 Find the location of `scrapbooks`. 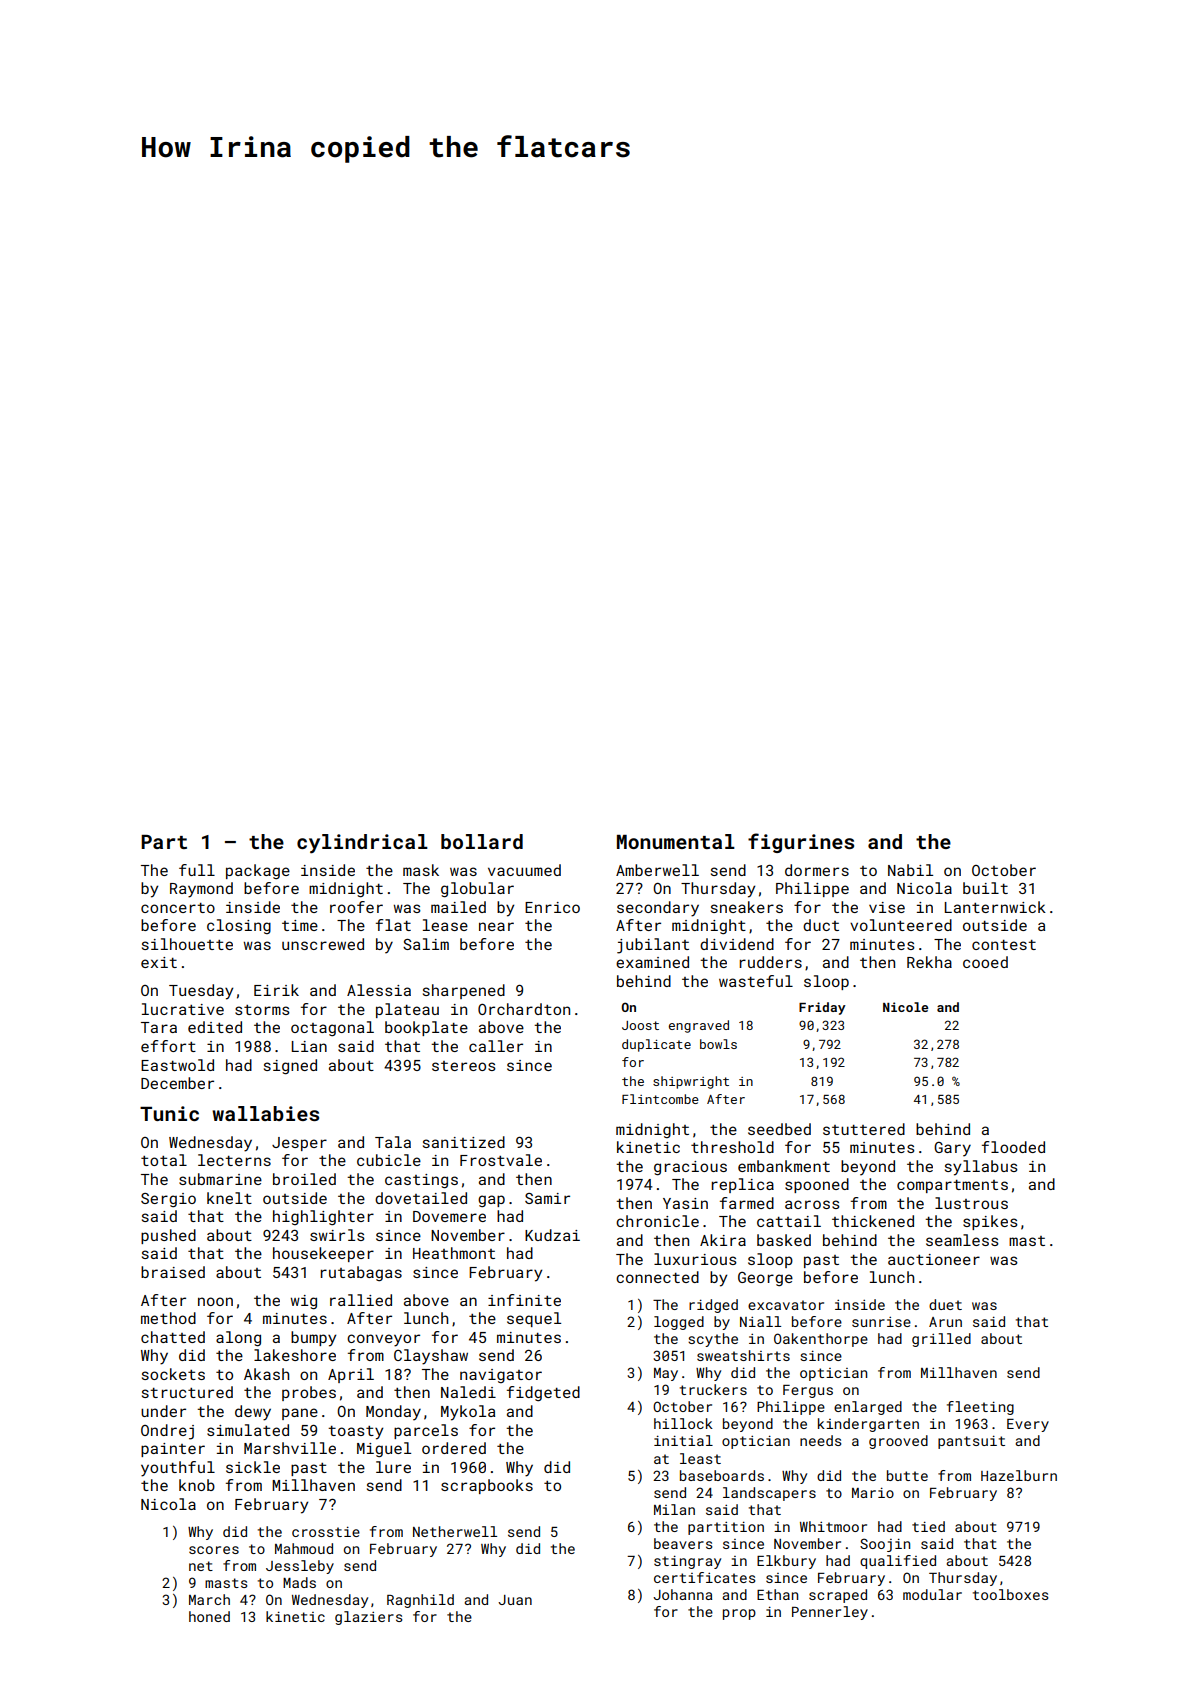

scrapbooks is located at coordinates (487, 1486).
